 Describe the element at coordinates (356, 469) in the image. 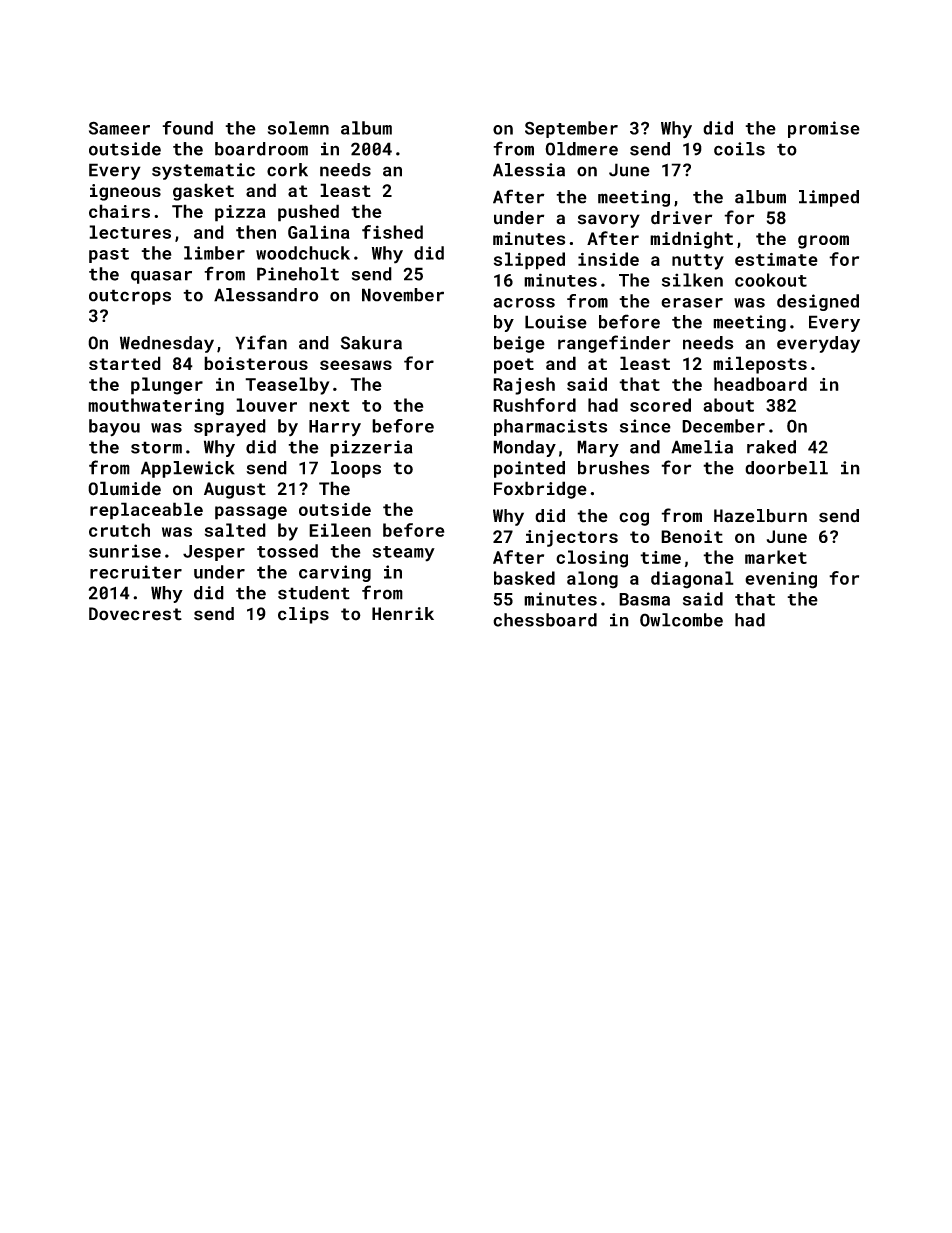

I see `loops` at that location.
